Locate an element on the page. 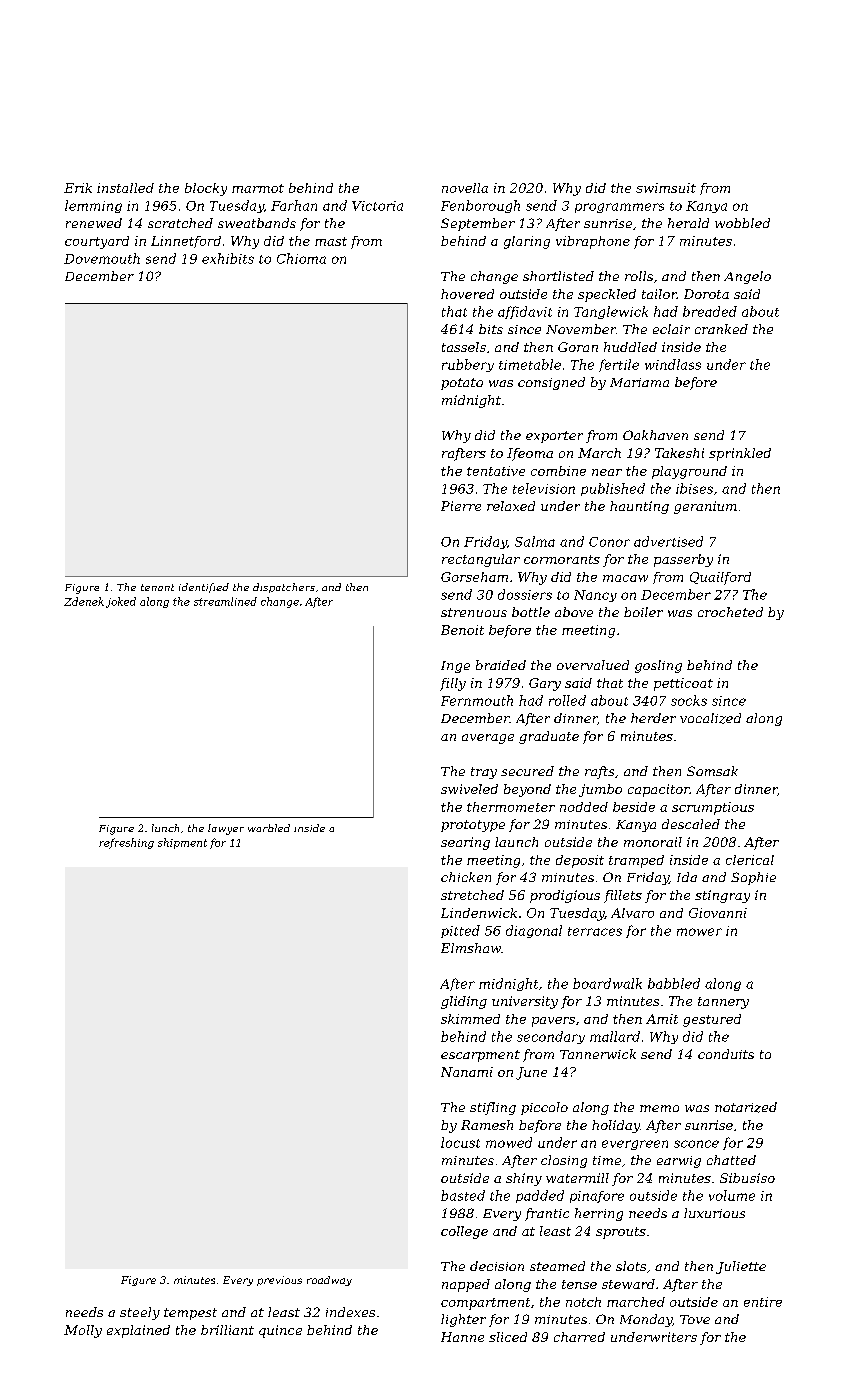 The image size is (849, 1400). shipment is located at coordinates (182, 843).
